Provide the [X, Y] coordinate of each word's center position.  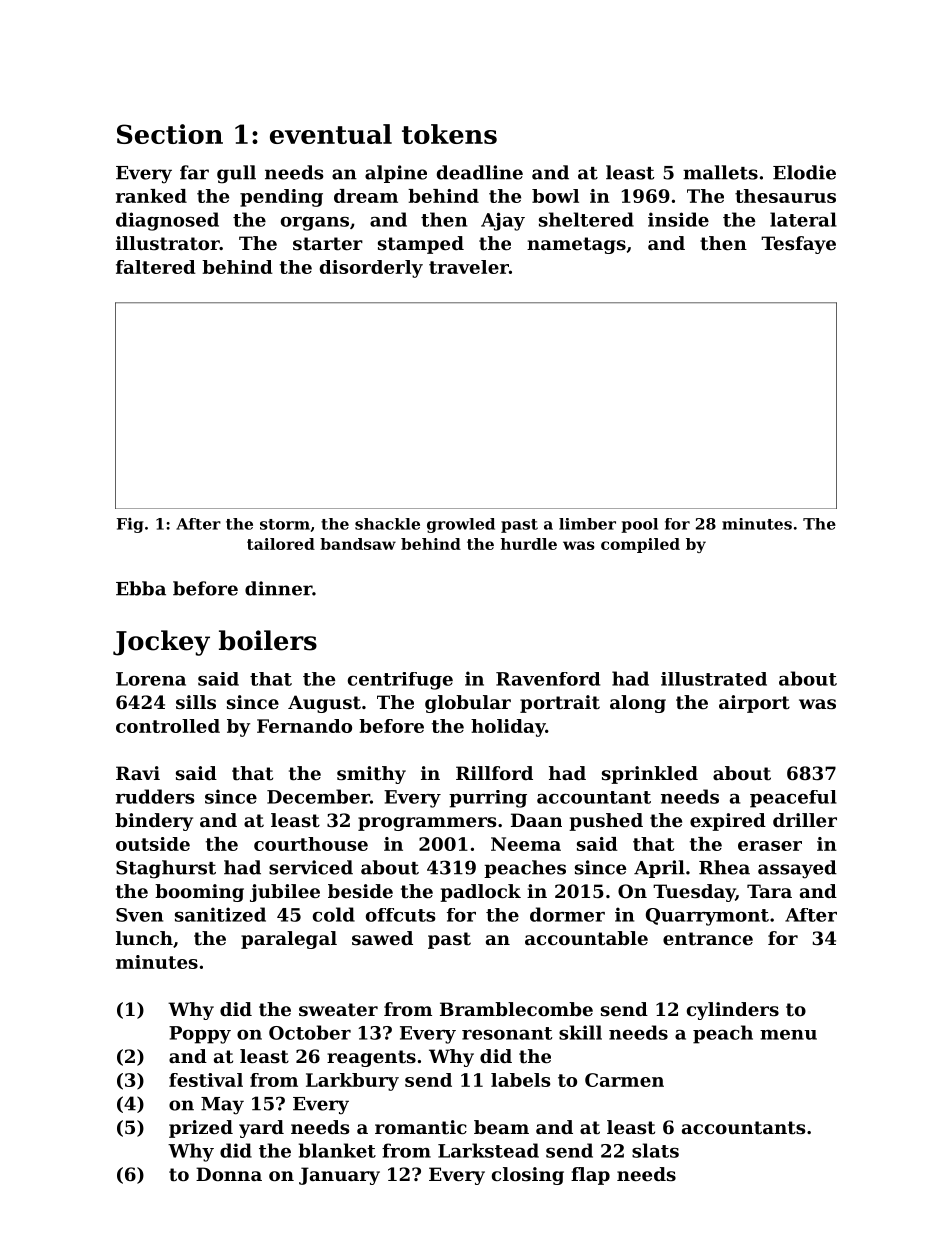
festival [206, 1080]
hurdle [529, 544]
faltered [156, 267]
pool [639, 525]
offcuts [401, 915]
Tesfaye [798, 245]
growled [461, 525]
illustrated [714, 679]
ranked [151, 196]
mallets [720, 172]
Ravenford [548, 679]
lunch [144, 938]
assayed [797, 869]
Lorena [151, 679]
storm [285, 524]
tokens [449, 134]
